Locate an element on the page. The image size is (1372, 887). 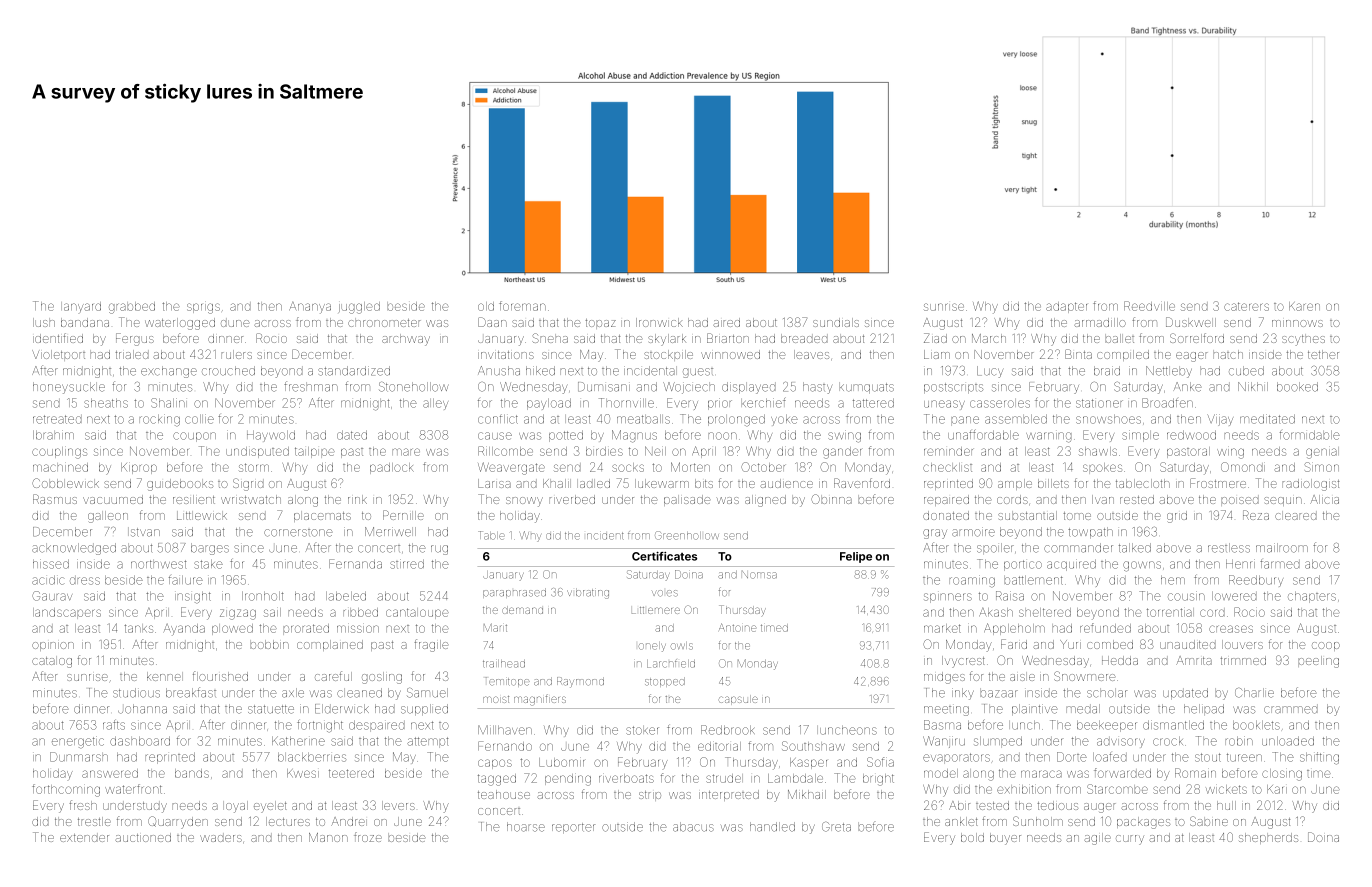
forthcoming is located at coordinates (66, 790).
